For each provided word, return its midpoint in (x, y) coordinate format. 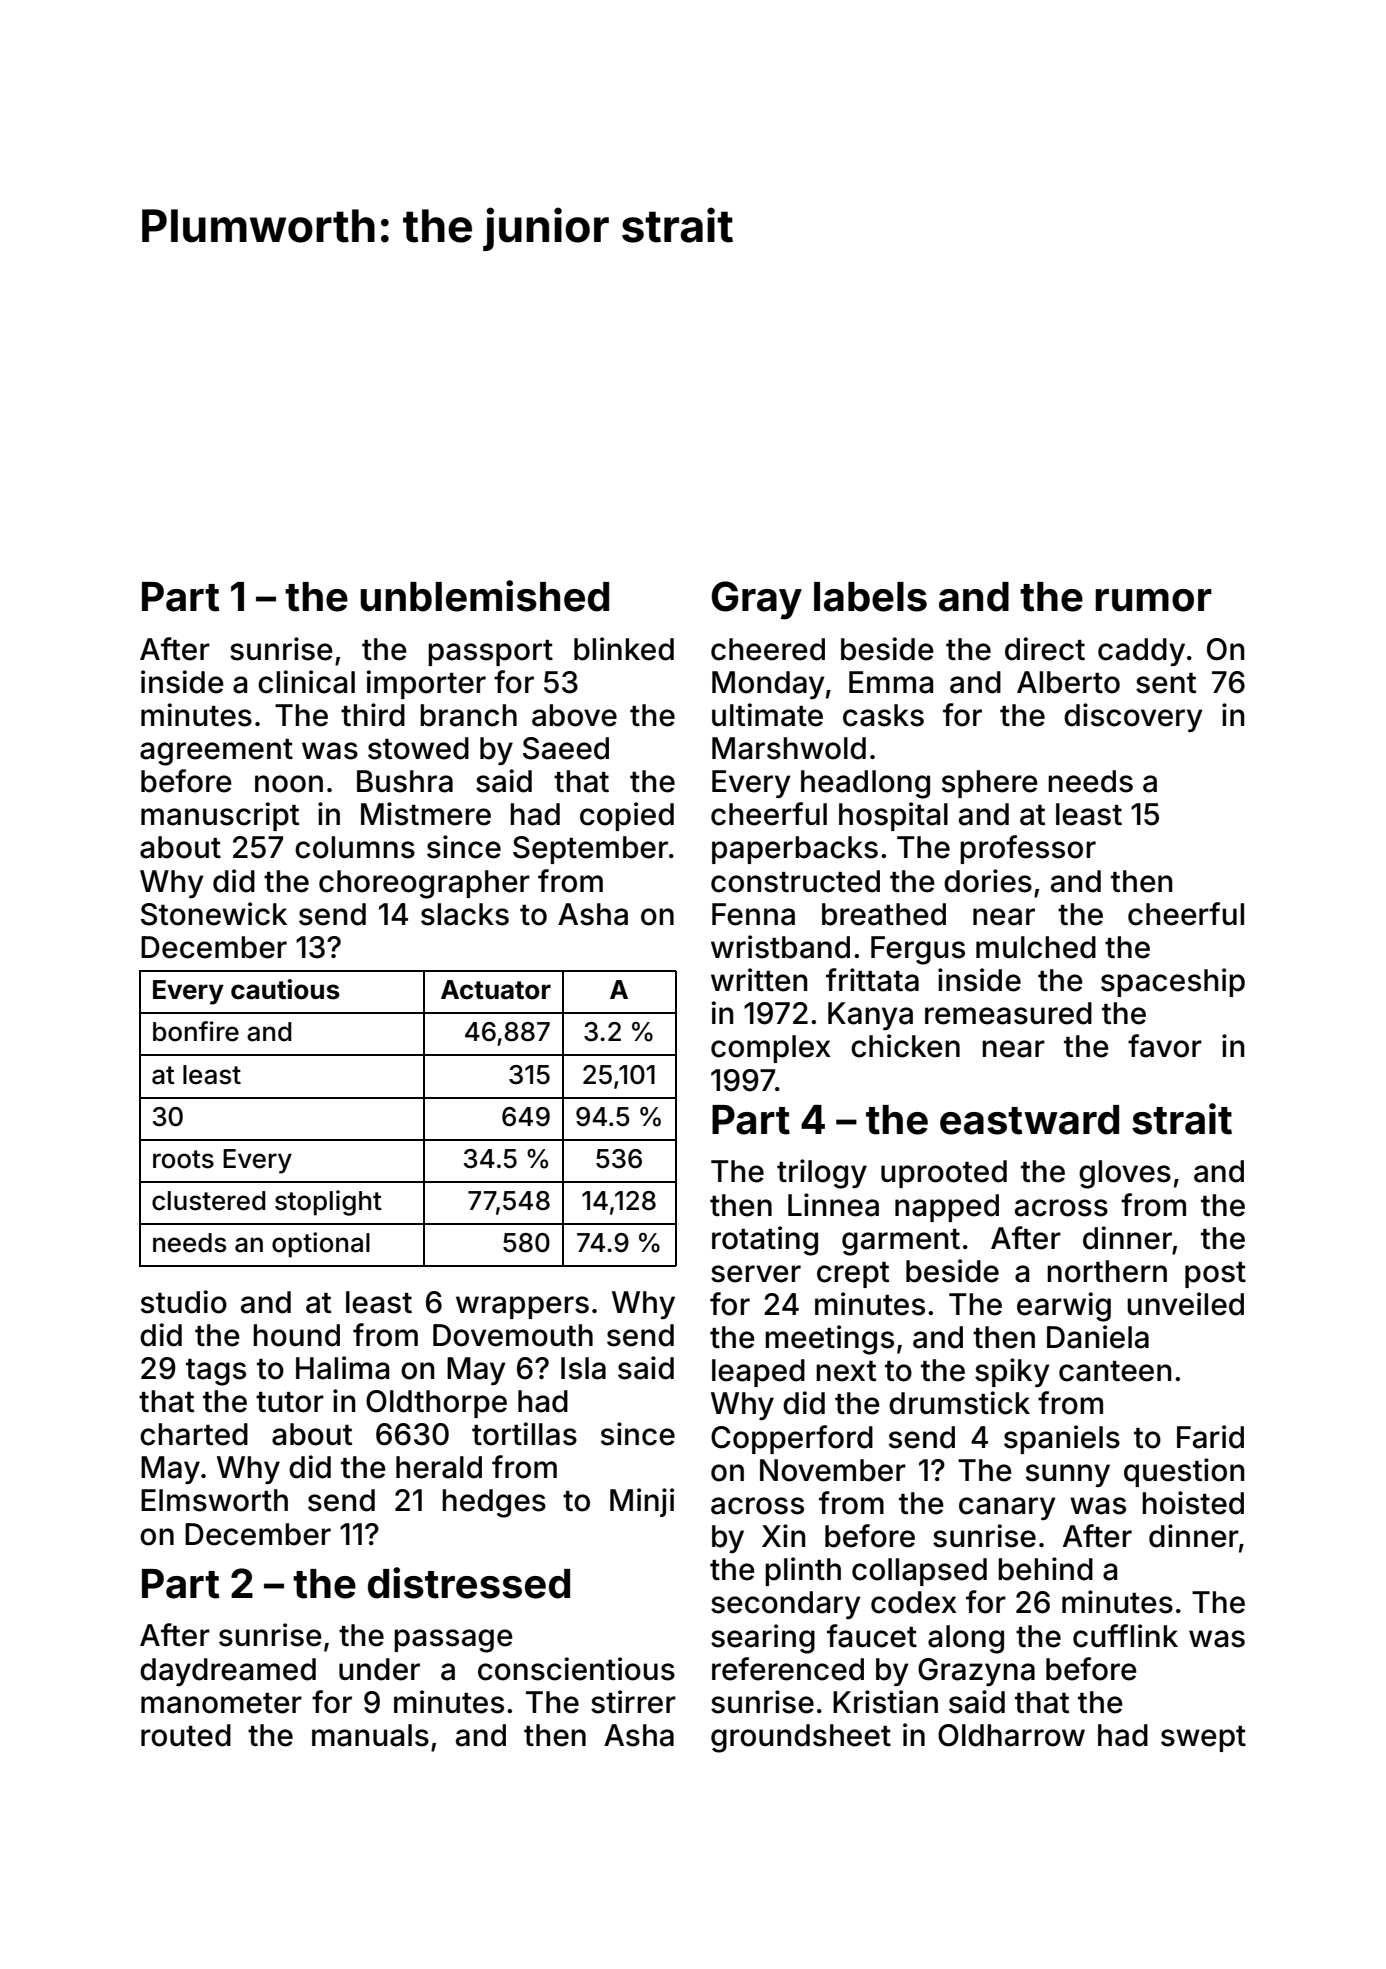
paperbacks (795, 850)
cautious (285, 989)
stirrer (633, 1702)
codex (914, 1602)
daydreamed (228, 1672)
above (574, 715)
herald (439, 1467)
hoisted (1193, 1503)
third (373, 715)
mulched (1036, 947)
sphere (990, 784)
